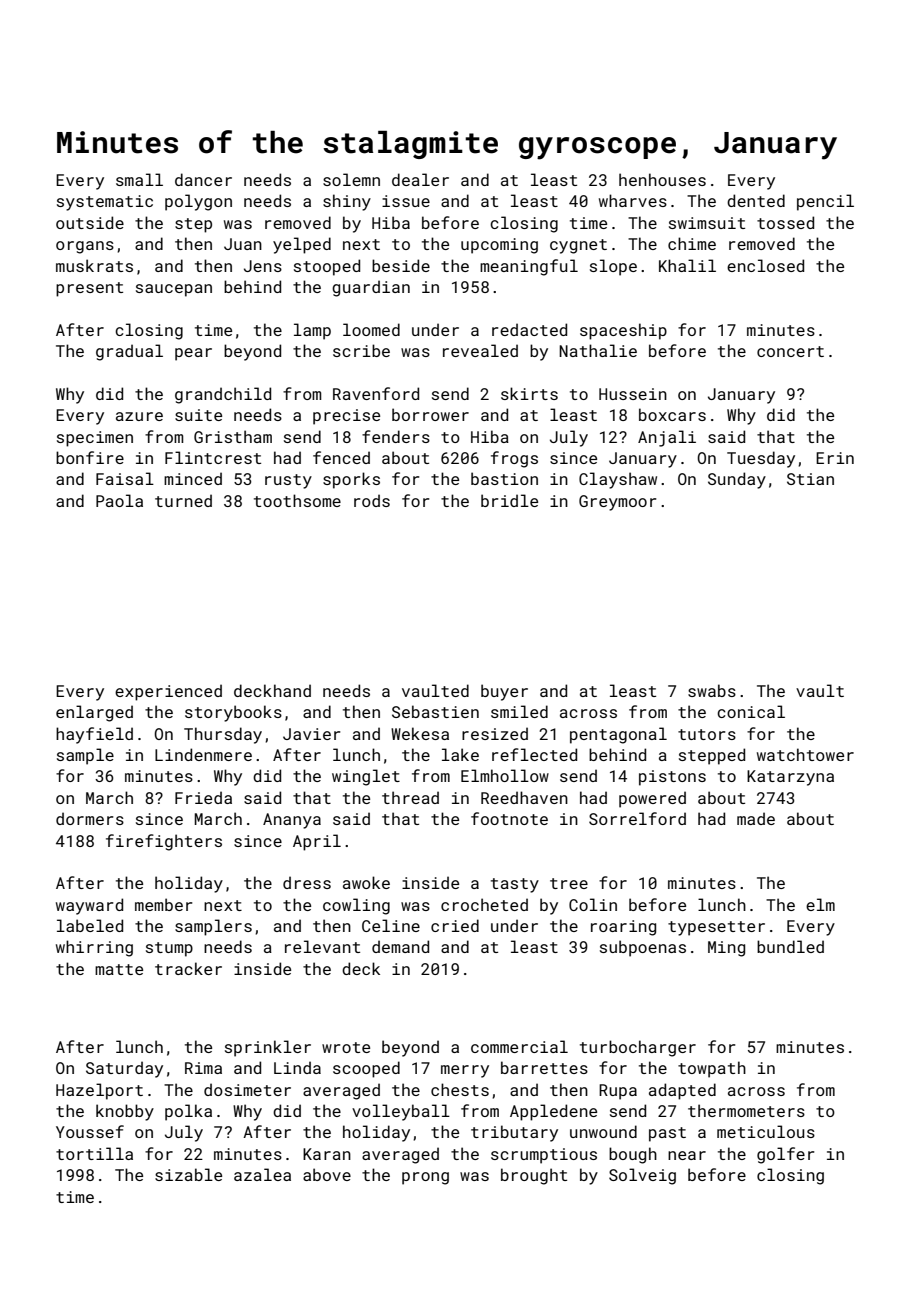  Describe the element at coordinates (263, 266) in the screenshot. I see `Jens` at that location.
